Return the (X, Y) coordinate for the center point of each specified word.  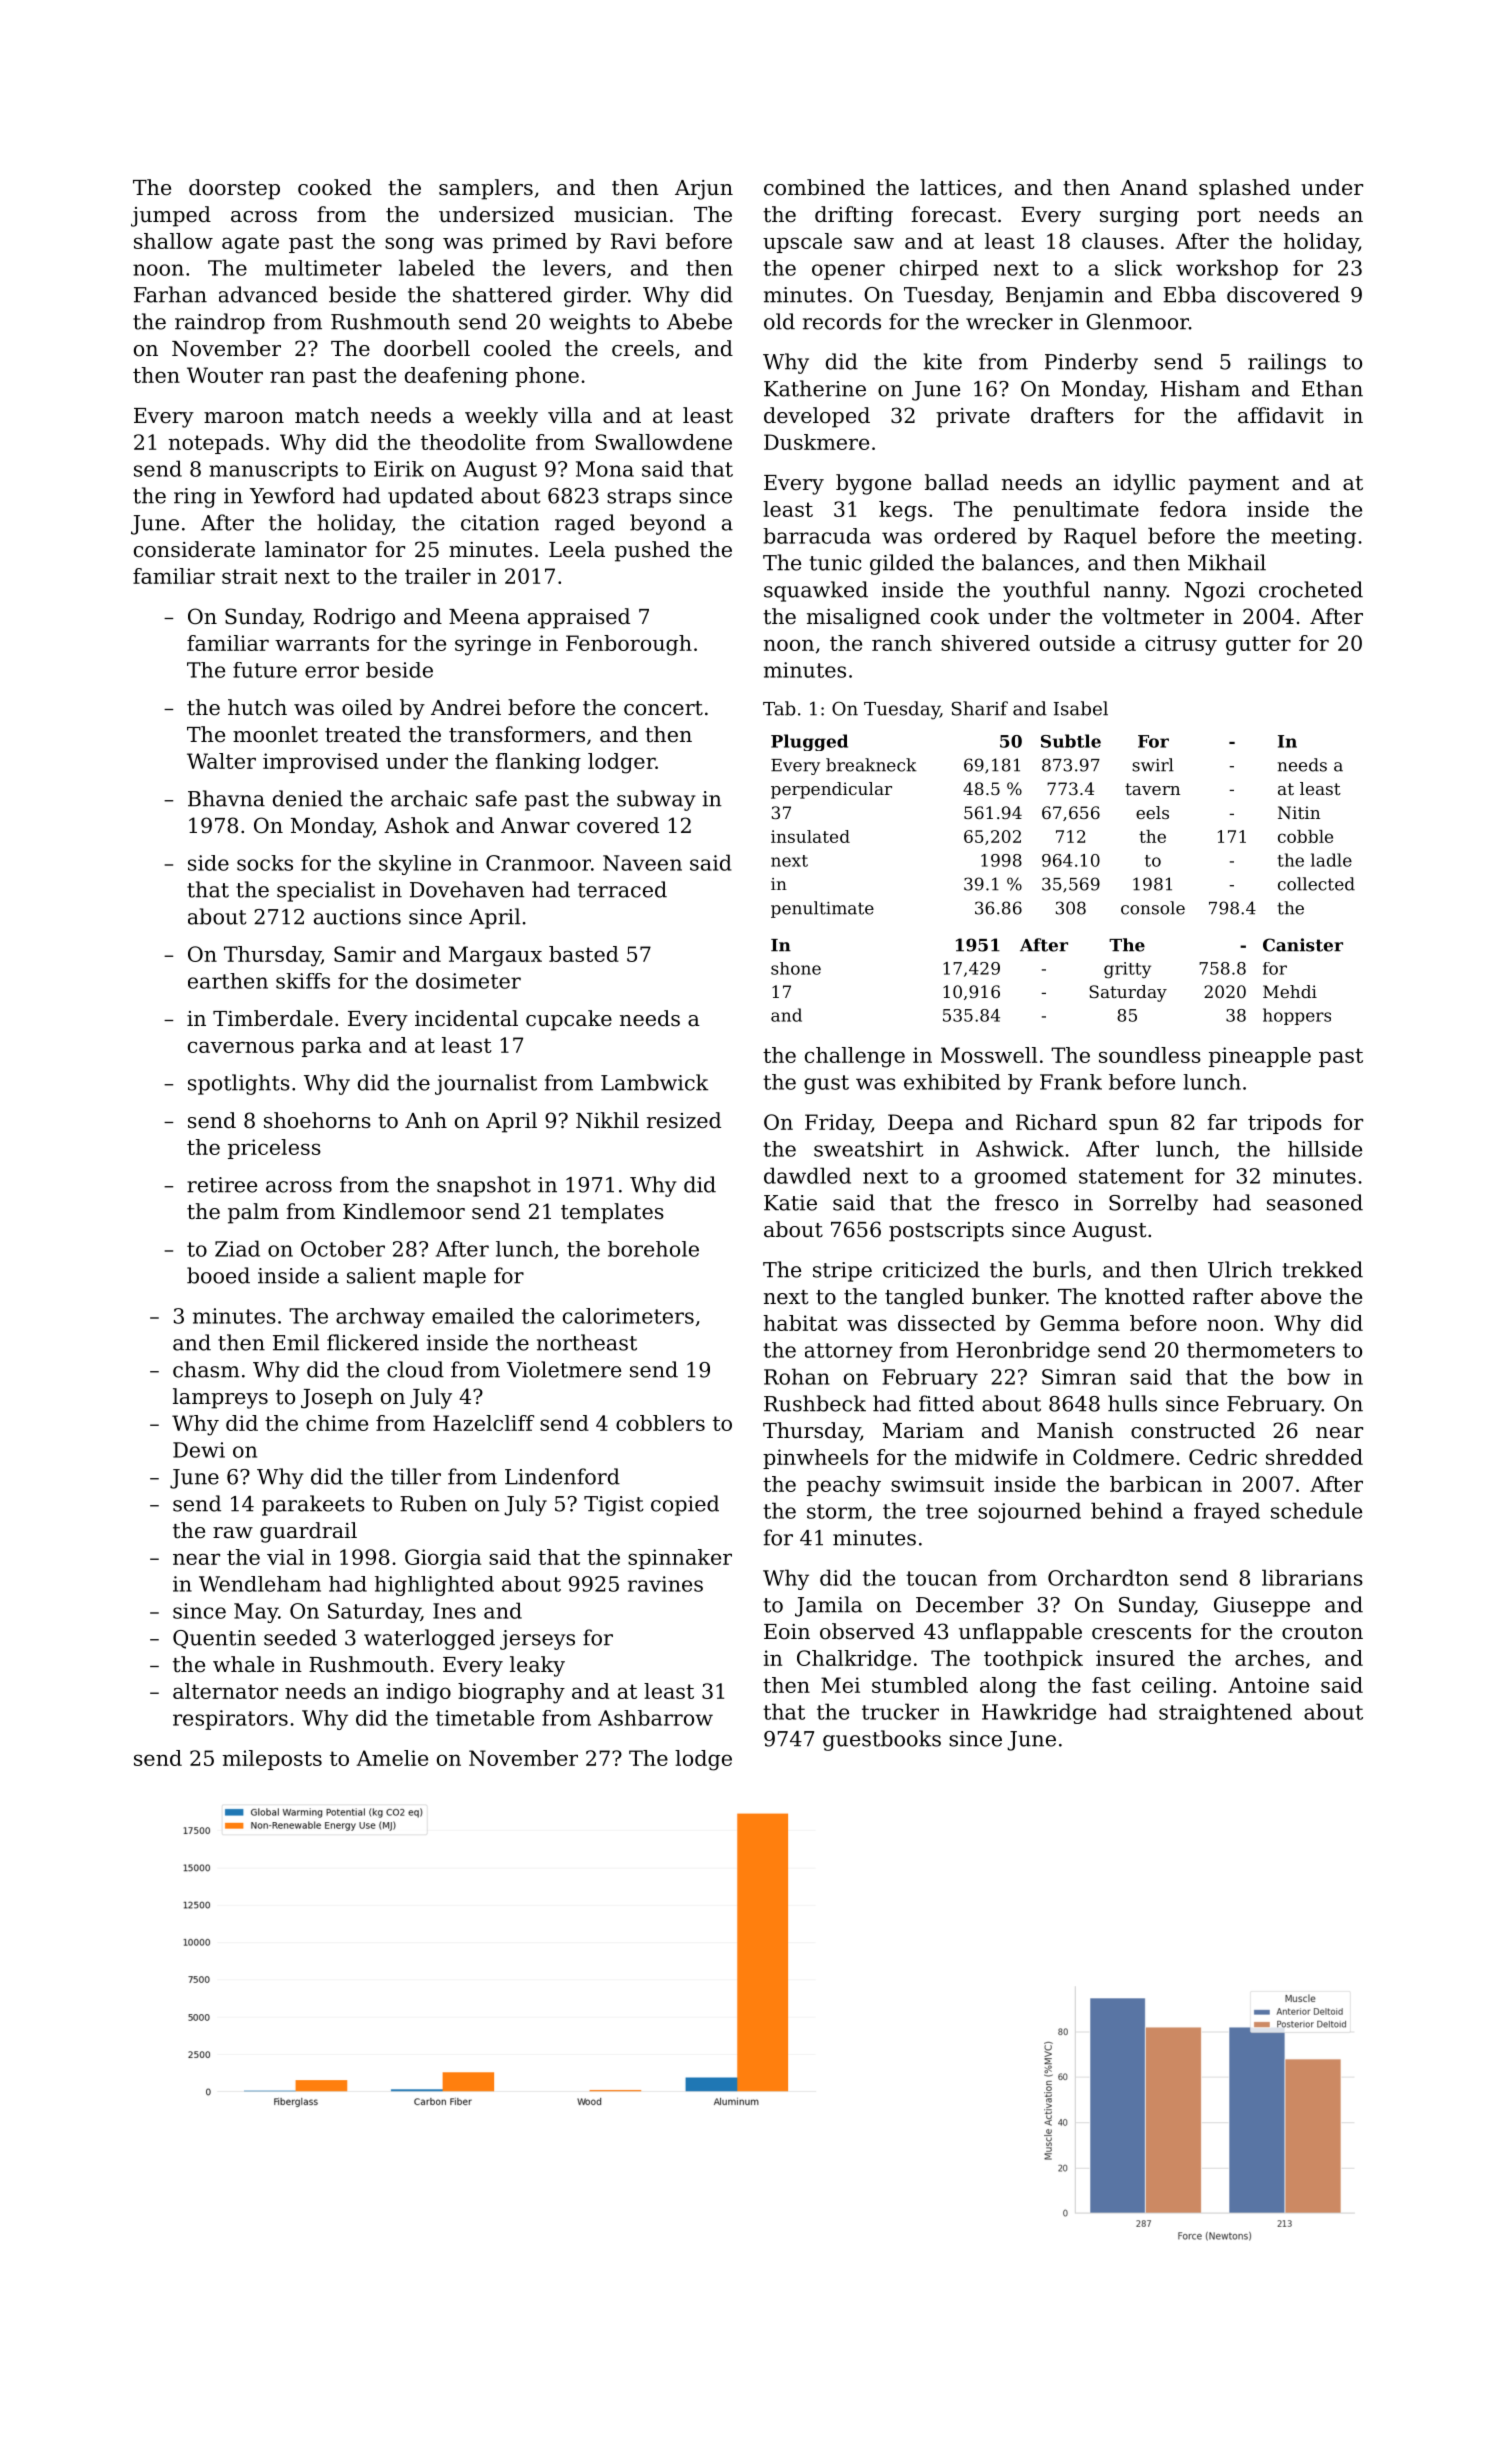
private (973, 418)
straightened (1225, 1713)
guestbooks (882, 1740)
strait (250, 576)
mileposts (272, 1760)
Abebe (699, 321)
